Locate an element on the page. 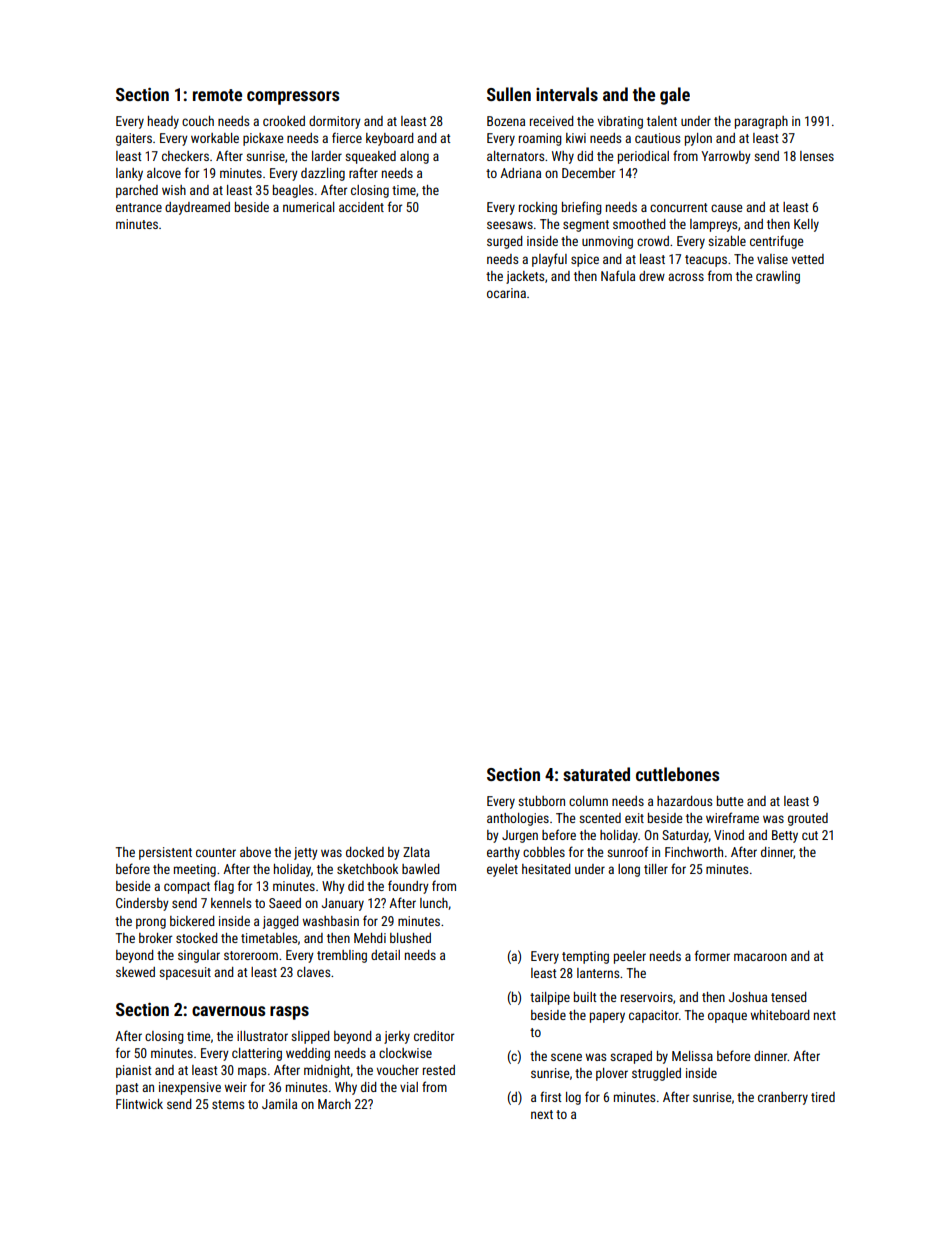  paragraph is located at coordinates (761, 122).
